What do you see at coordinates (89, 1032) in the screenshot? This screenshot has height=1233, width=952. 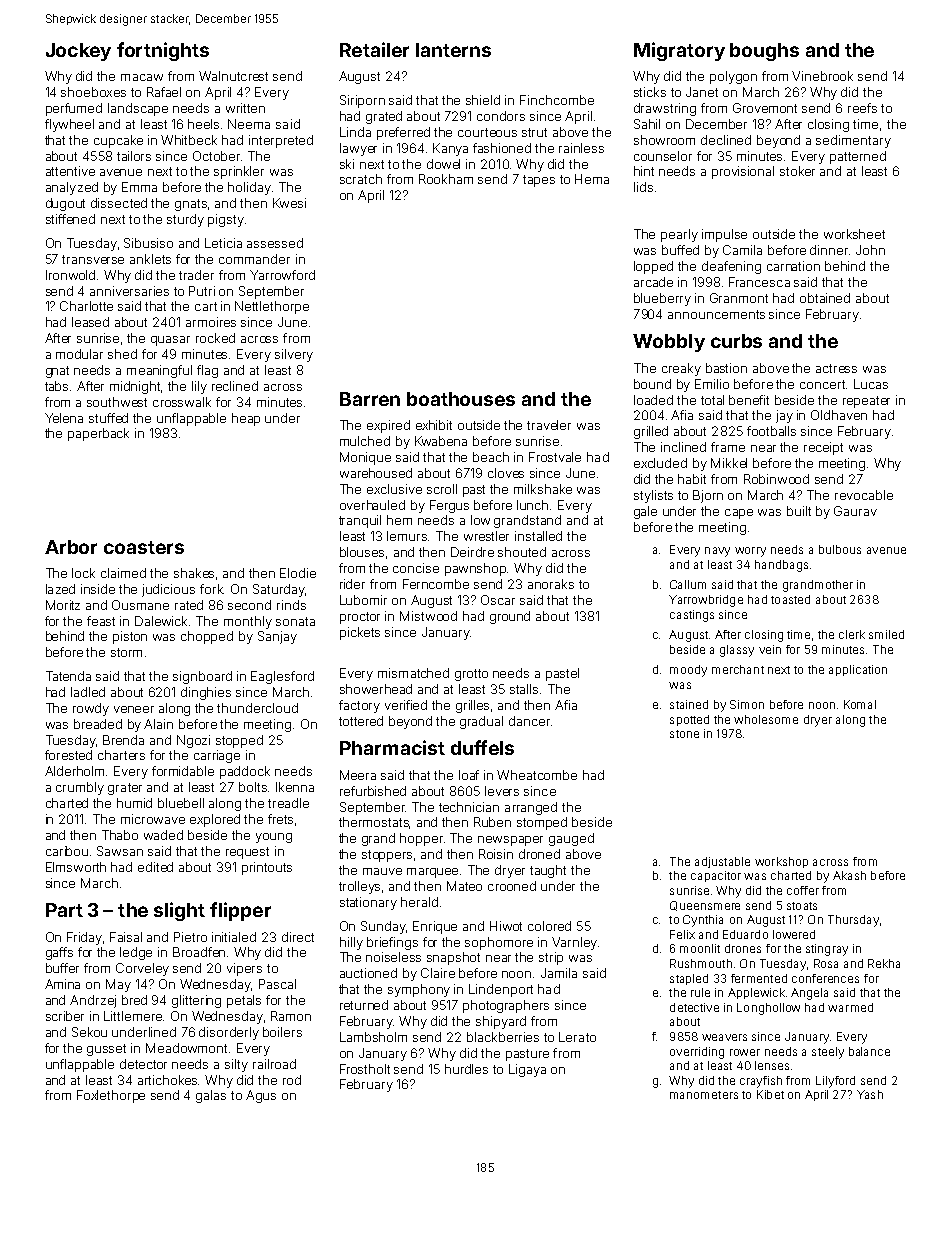 I see `Sekou` at bounding box center [89, 1032].
